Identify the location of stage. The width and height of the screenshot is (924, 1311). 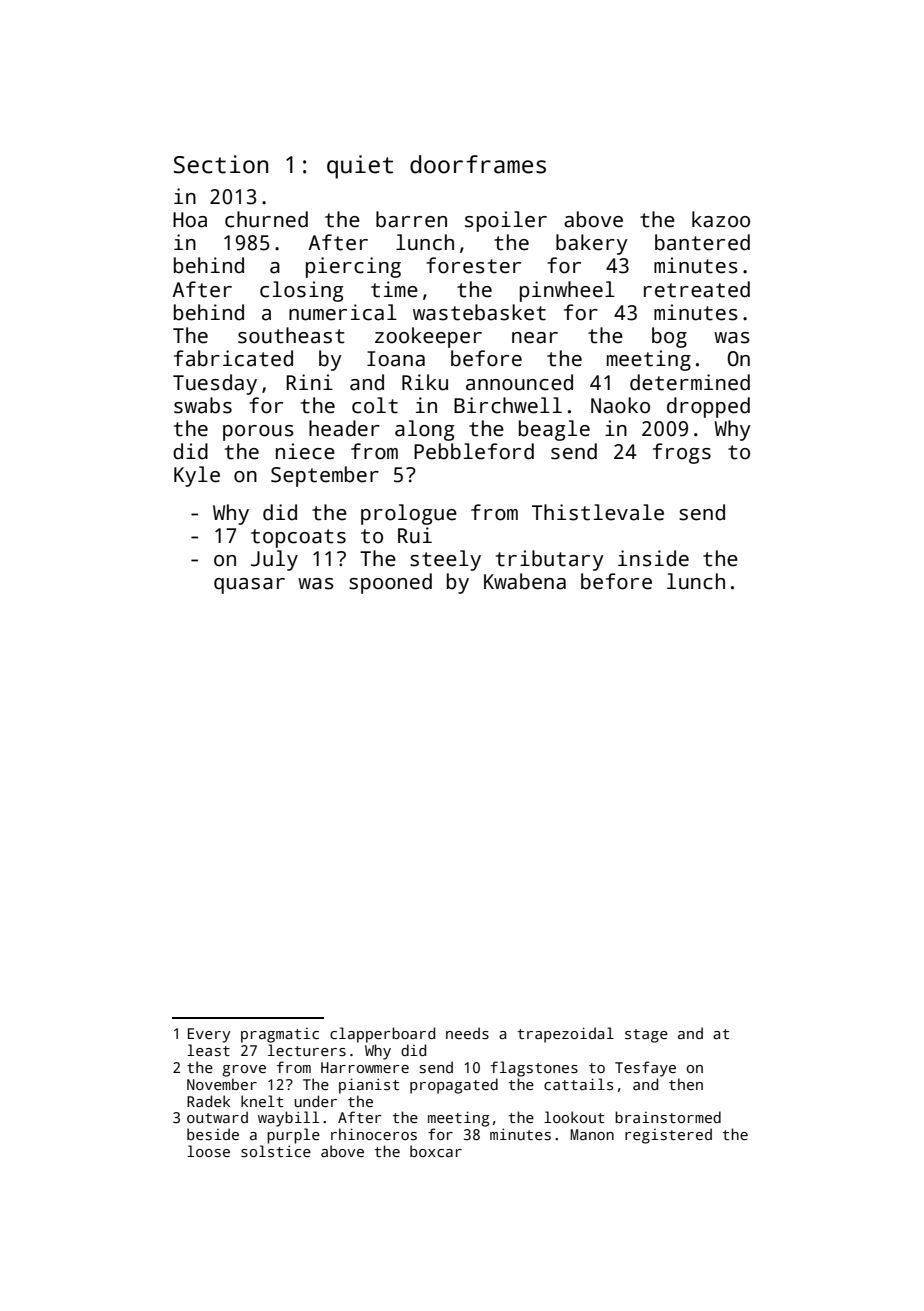
(646, 1036).
